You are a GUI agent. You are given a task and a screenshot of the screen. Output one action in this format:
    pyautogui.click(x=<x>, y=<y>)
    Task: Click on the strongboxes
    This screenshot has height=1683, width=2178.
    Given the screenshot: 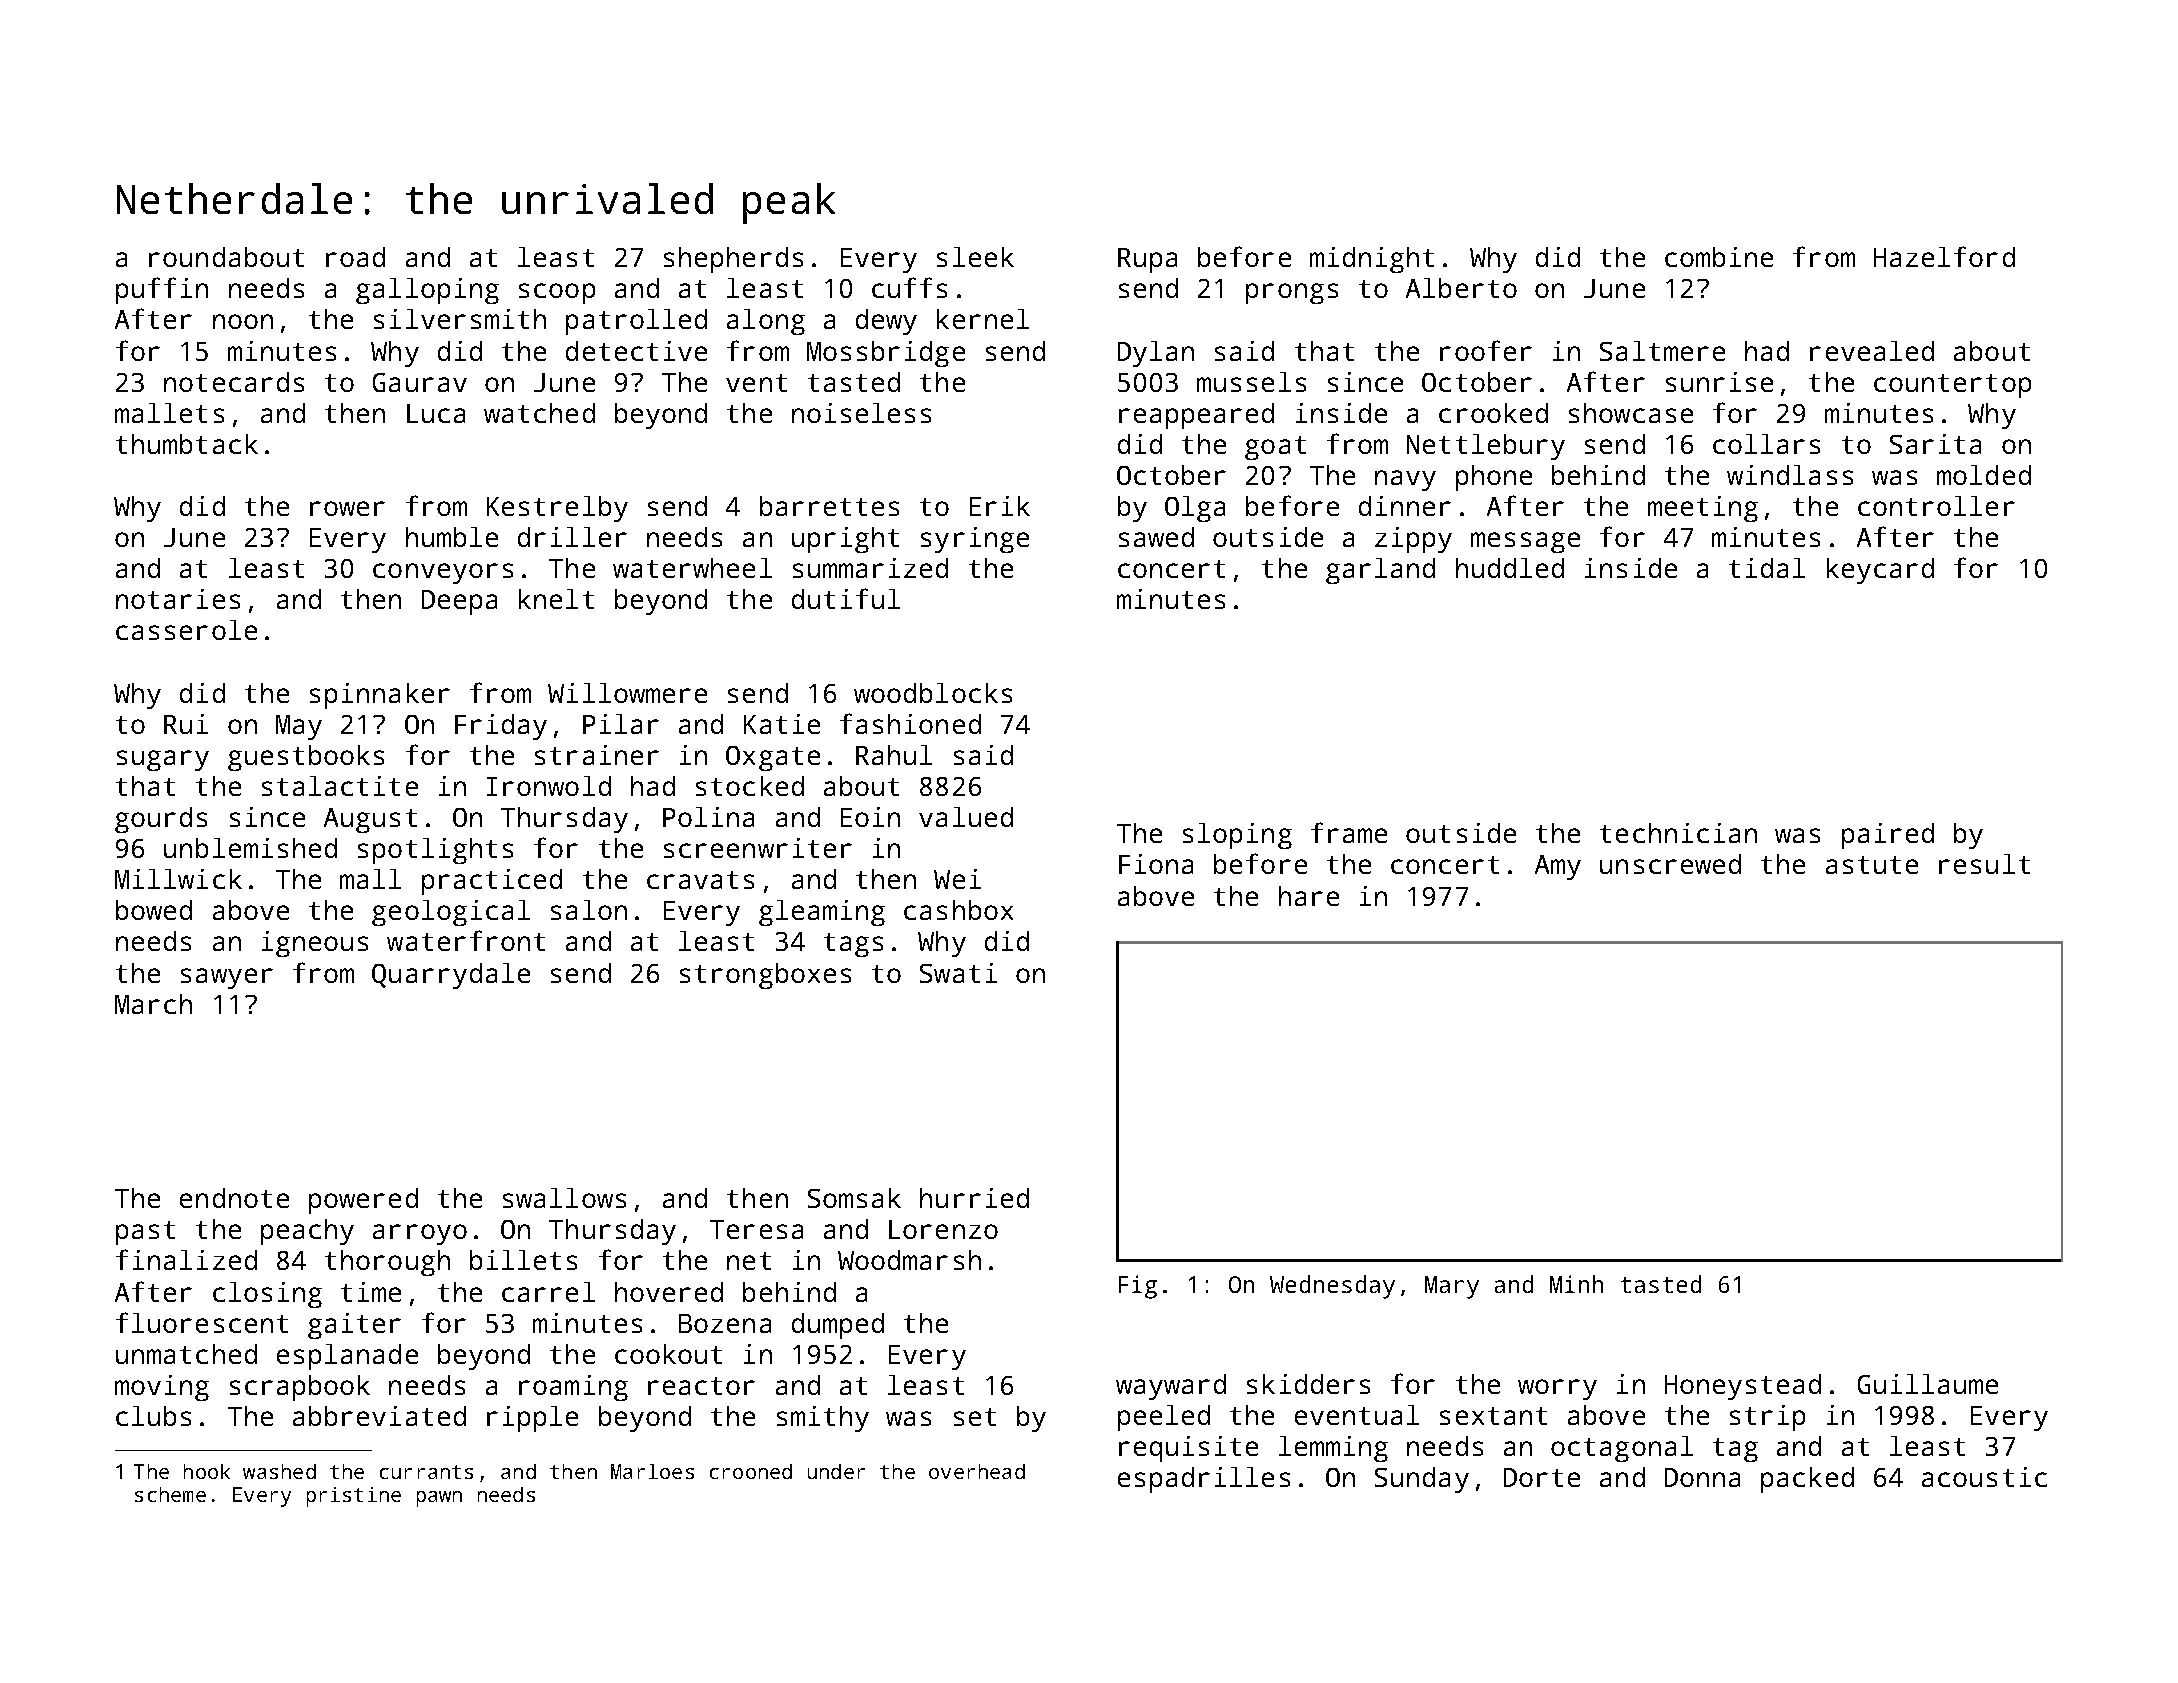 What is the action you would take?
    pyautogui.click(x=765, y=976)
